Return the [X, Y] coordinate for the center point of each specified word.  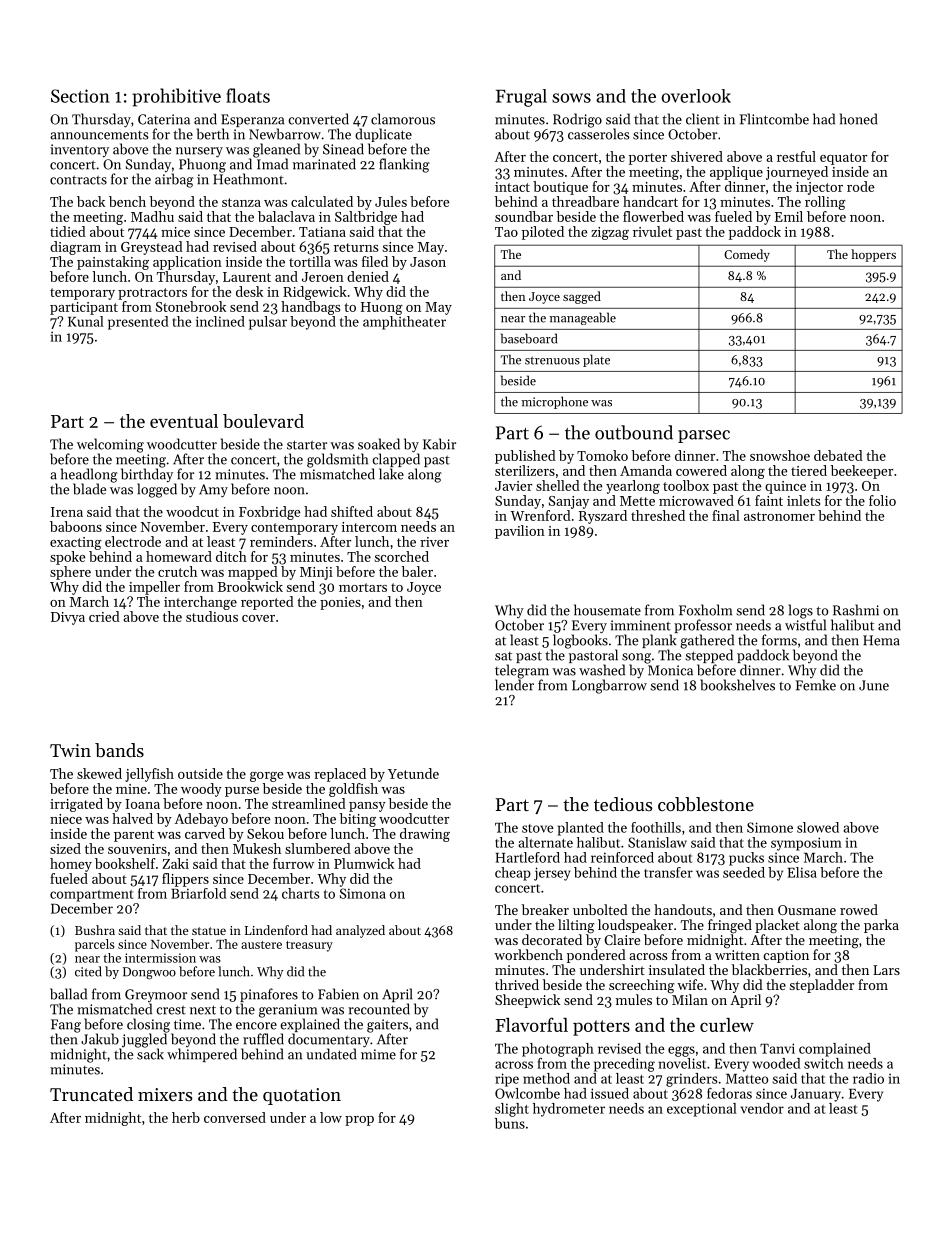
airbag [174, 180]
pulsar [268, 323]
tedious [623, 804]
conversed [235, 1117]
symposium [806, 844]
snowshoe [780, 455]
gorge [266, 777]
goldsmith [337, 460]
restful [796, 156]
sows [571, 98]
